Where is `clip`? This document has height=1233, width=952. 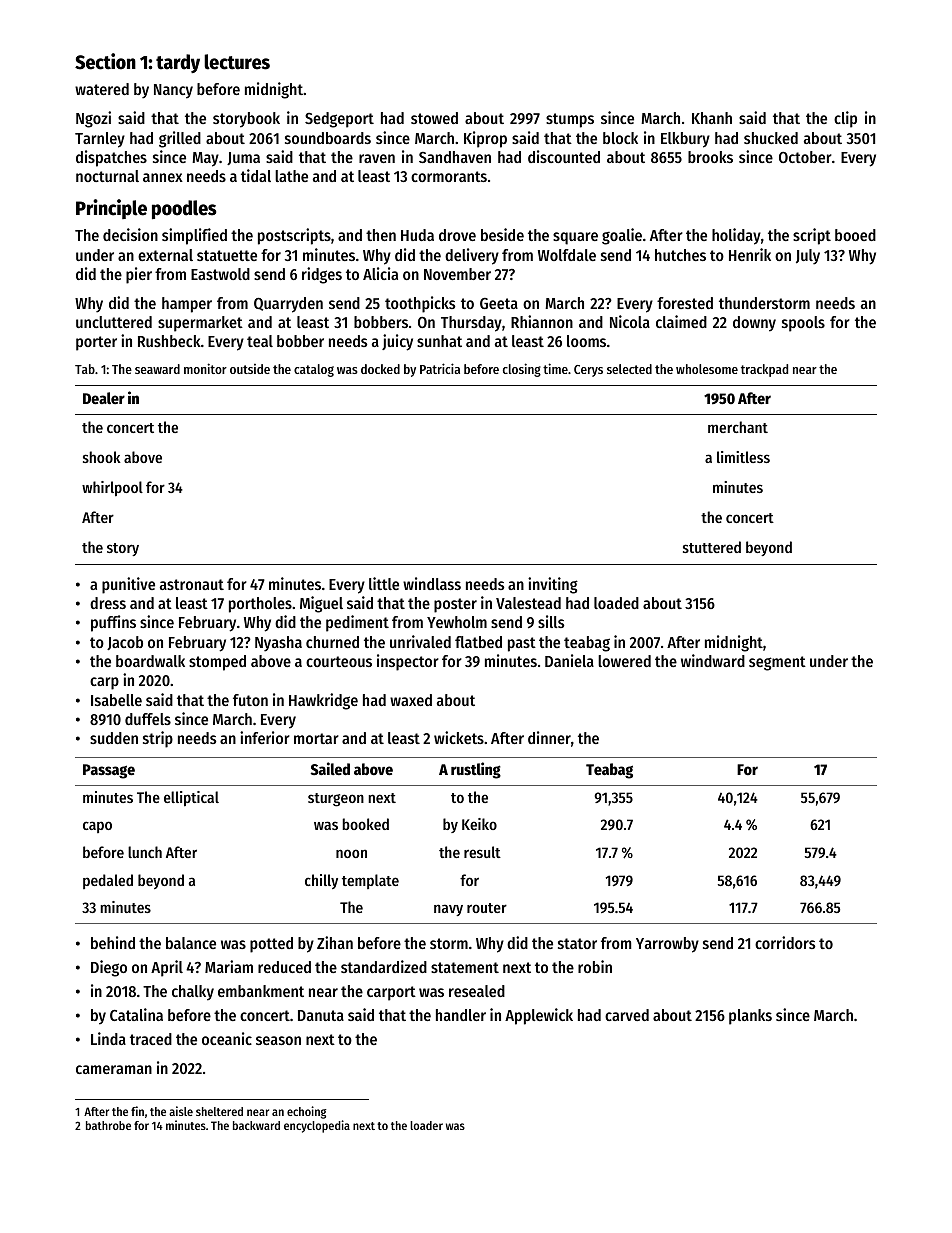
clip is located at coordinates (845, 119).
